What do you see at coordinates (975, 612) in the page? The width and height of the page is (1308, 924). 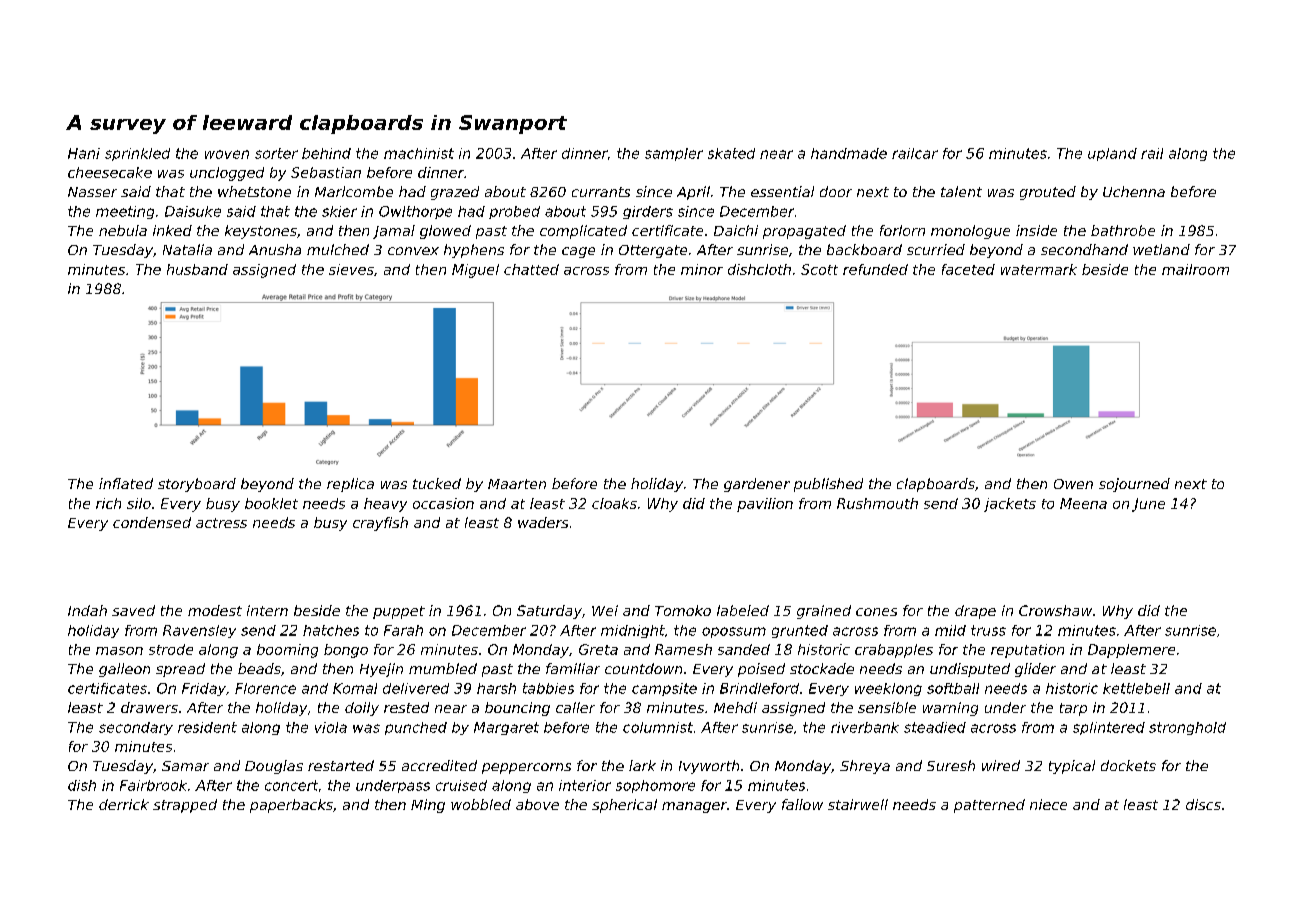 I see `drape` at bounding box center [975, 612].
